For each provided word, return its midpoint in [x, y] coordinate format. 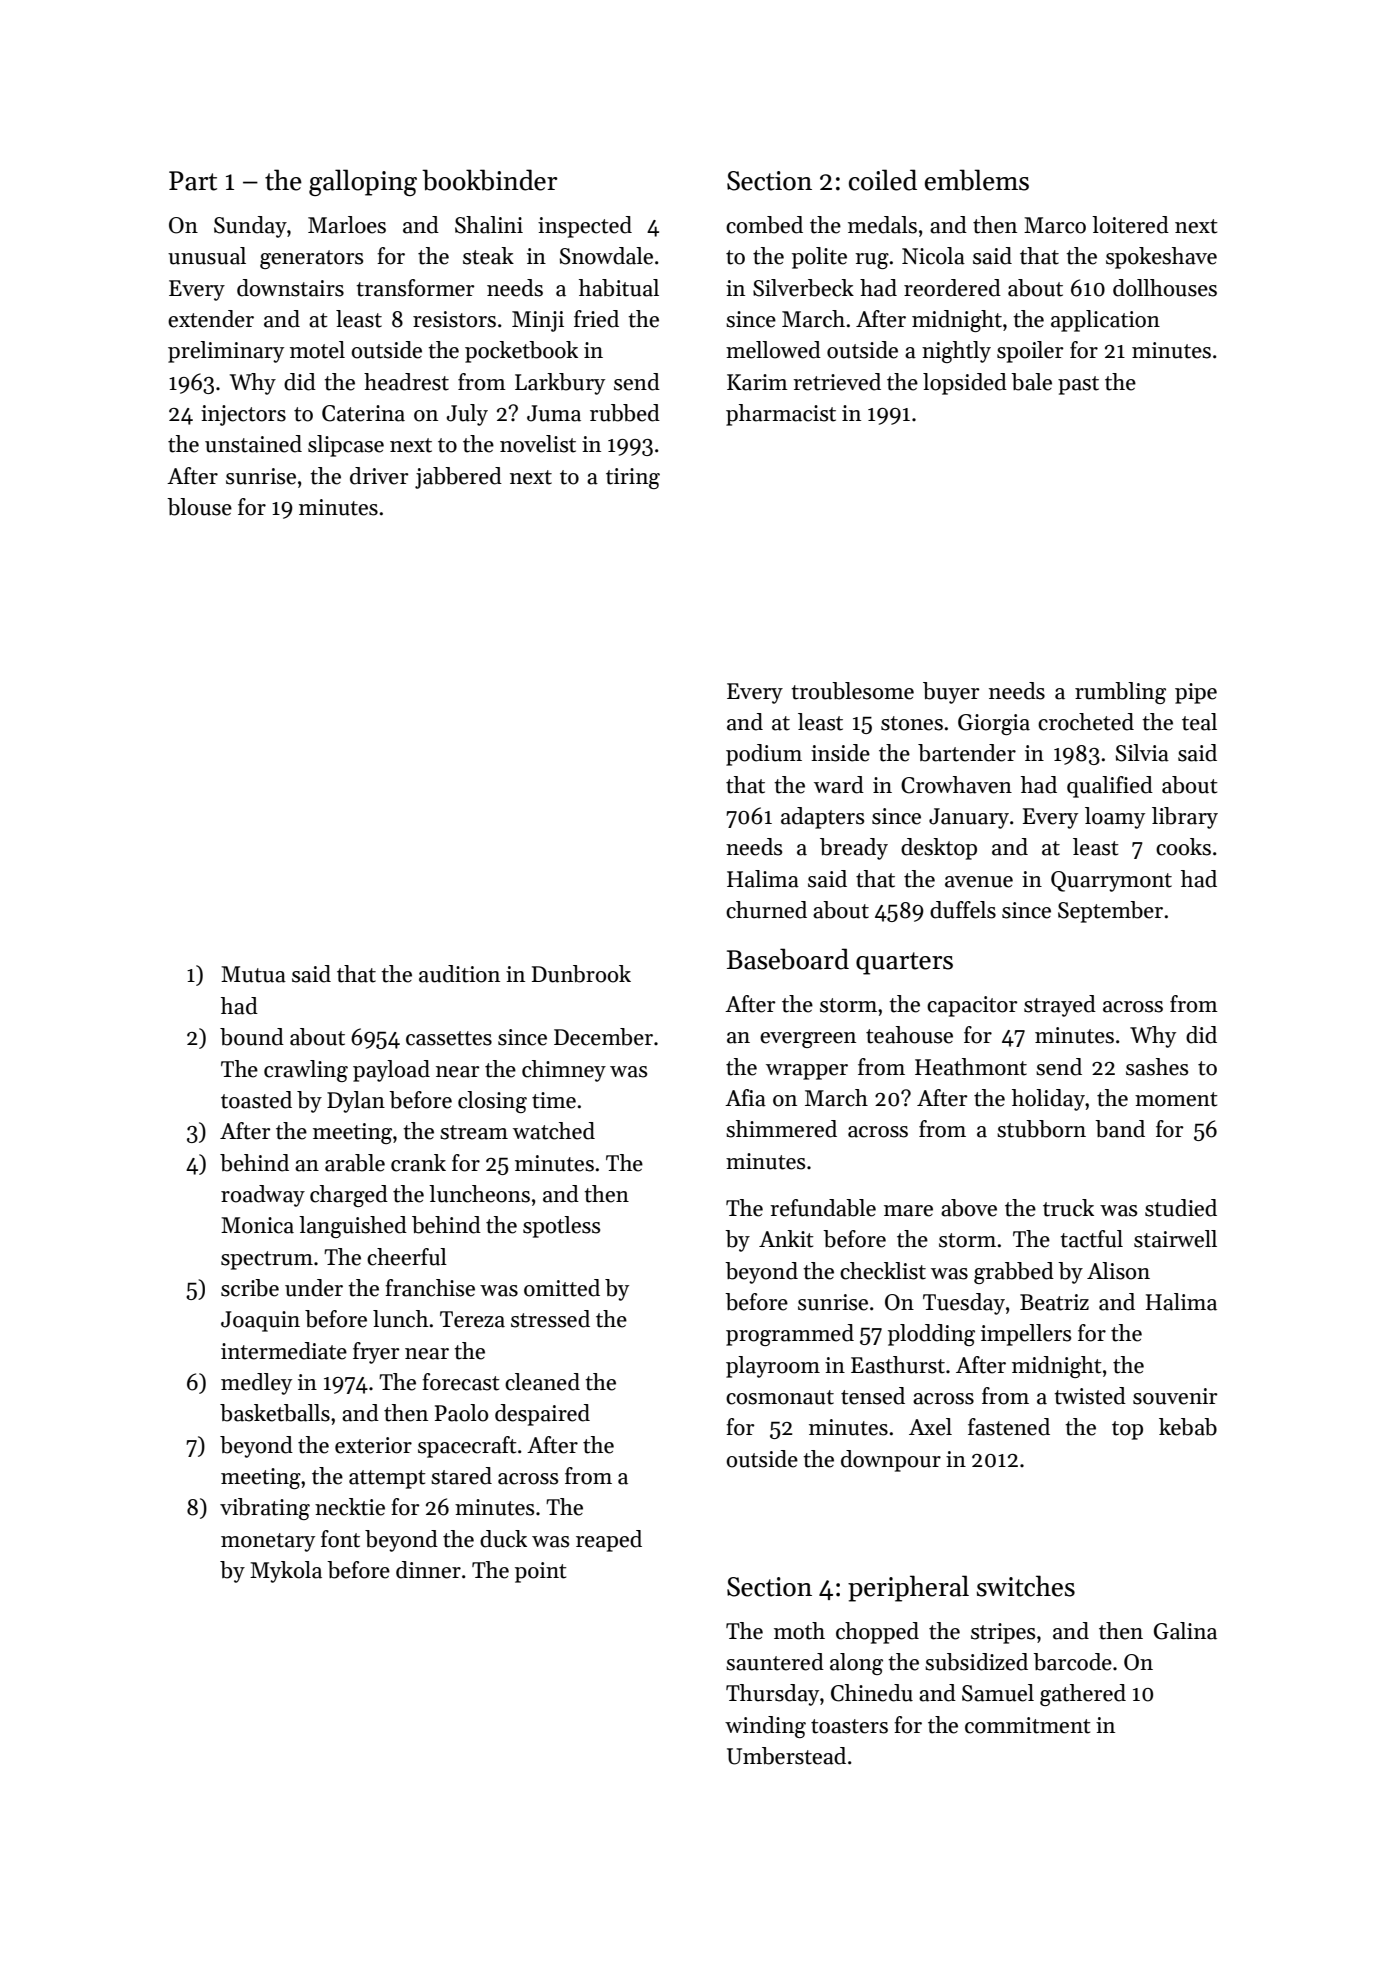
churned [766, 910]
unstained [253, 444]
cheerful [407, 1257]
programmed [790, 1335]
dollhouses [1165, 288]
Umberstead [786, 1756]
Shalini [489, 225]
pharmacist [781, 415]
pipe [1196, 693]
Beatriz [1054, 1302]
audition [459, 974]
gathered [1083, 1695]
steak [488, 256]
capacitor [972, 1006]
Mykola [286, 1572]
